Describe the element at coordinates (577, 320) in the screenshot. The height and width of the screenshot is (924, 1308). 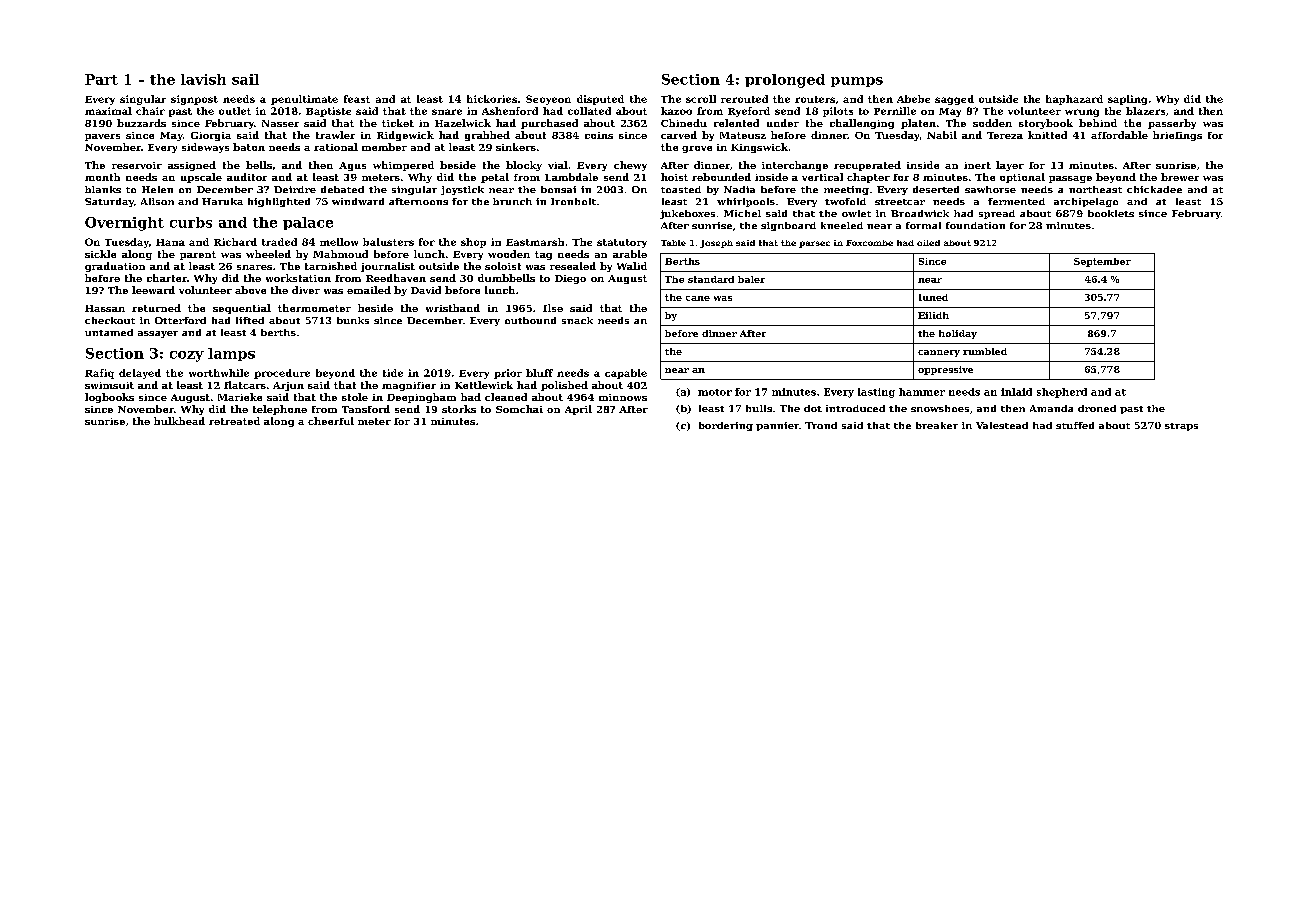
I see `snack` at that location.
